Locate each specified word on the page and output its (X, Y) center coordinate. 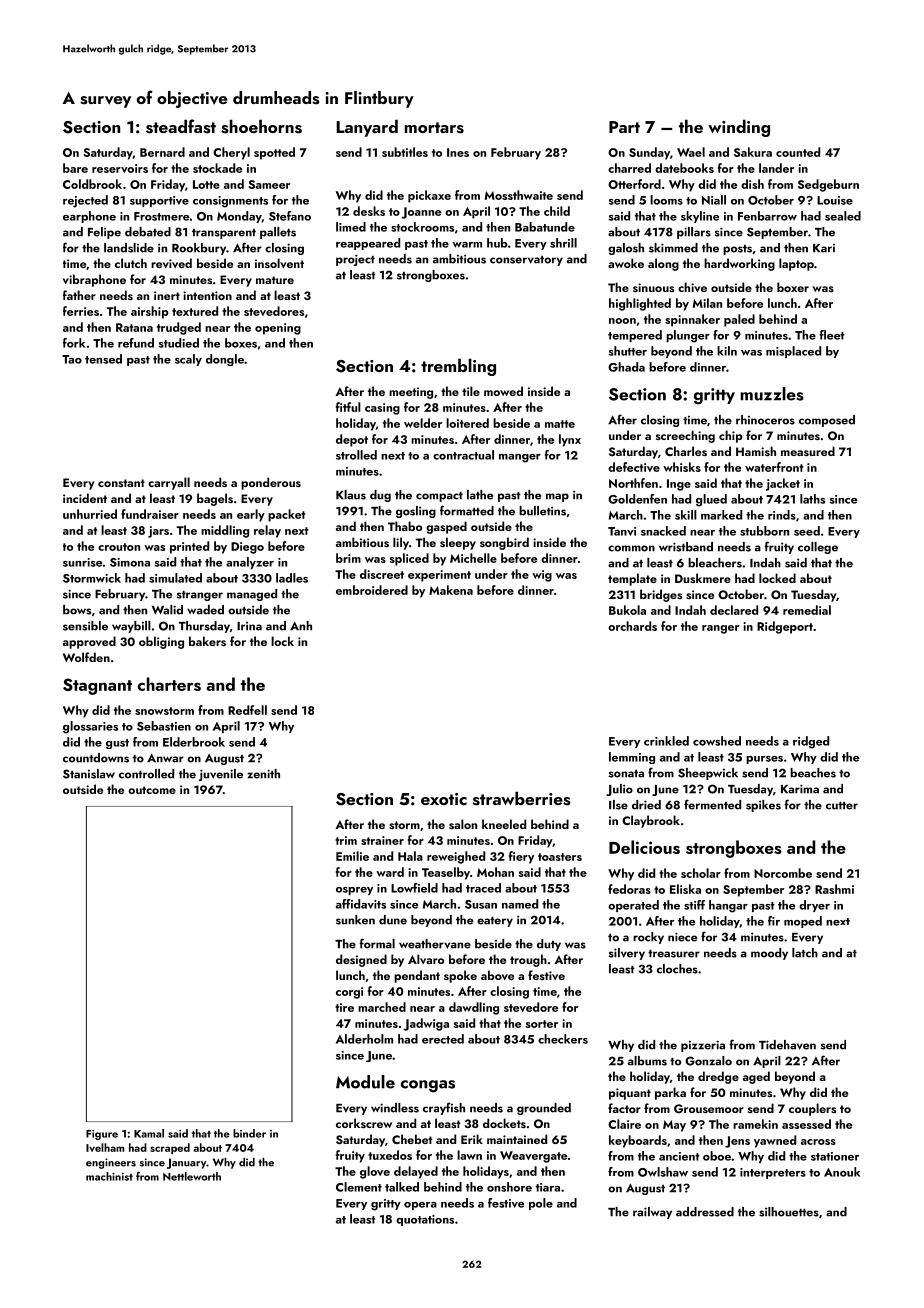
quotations (425, 1220)
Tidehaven (787, 1045)
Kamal (149, 1133)
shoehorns (261, 126)
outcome (152, 790)
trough (528, 960)
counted (798, 152)
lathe (480, 495)
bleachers (715, 563)
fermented (712, 804)
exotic (444, 799)
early (251, 515)
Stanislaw (89, 774)
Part (624, 127)
